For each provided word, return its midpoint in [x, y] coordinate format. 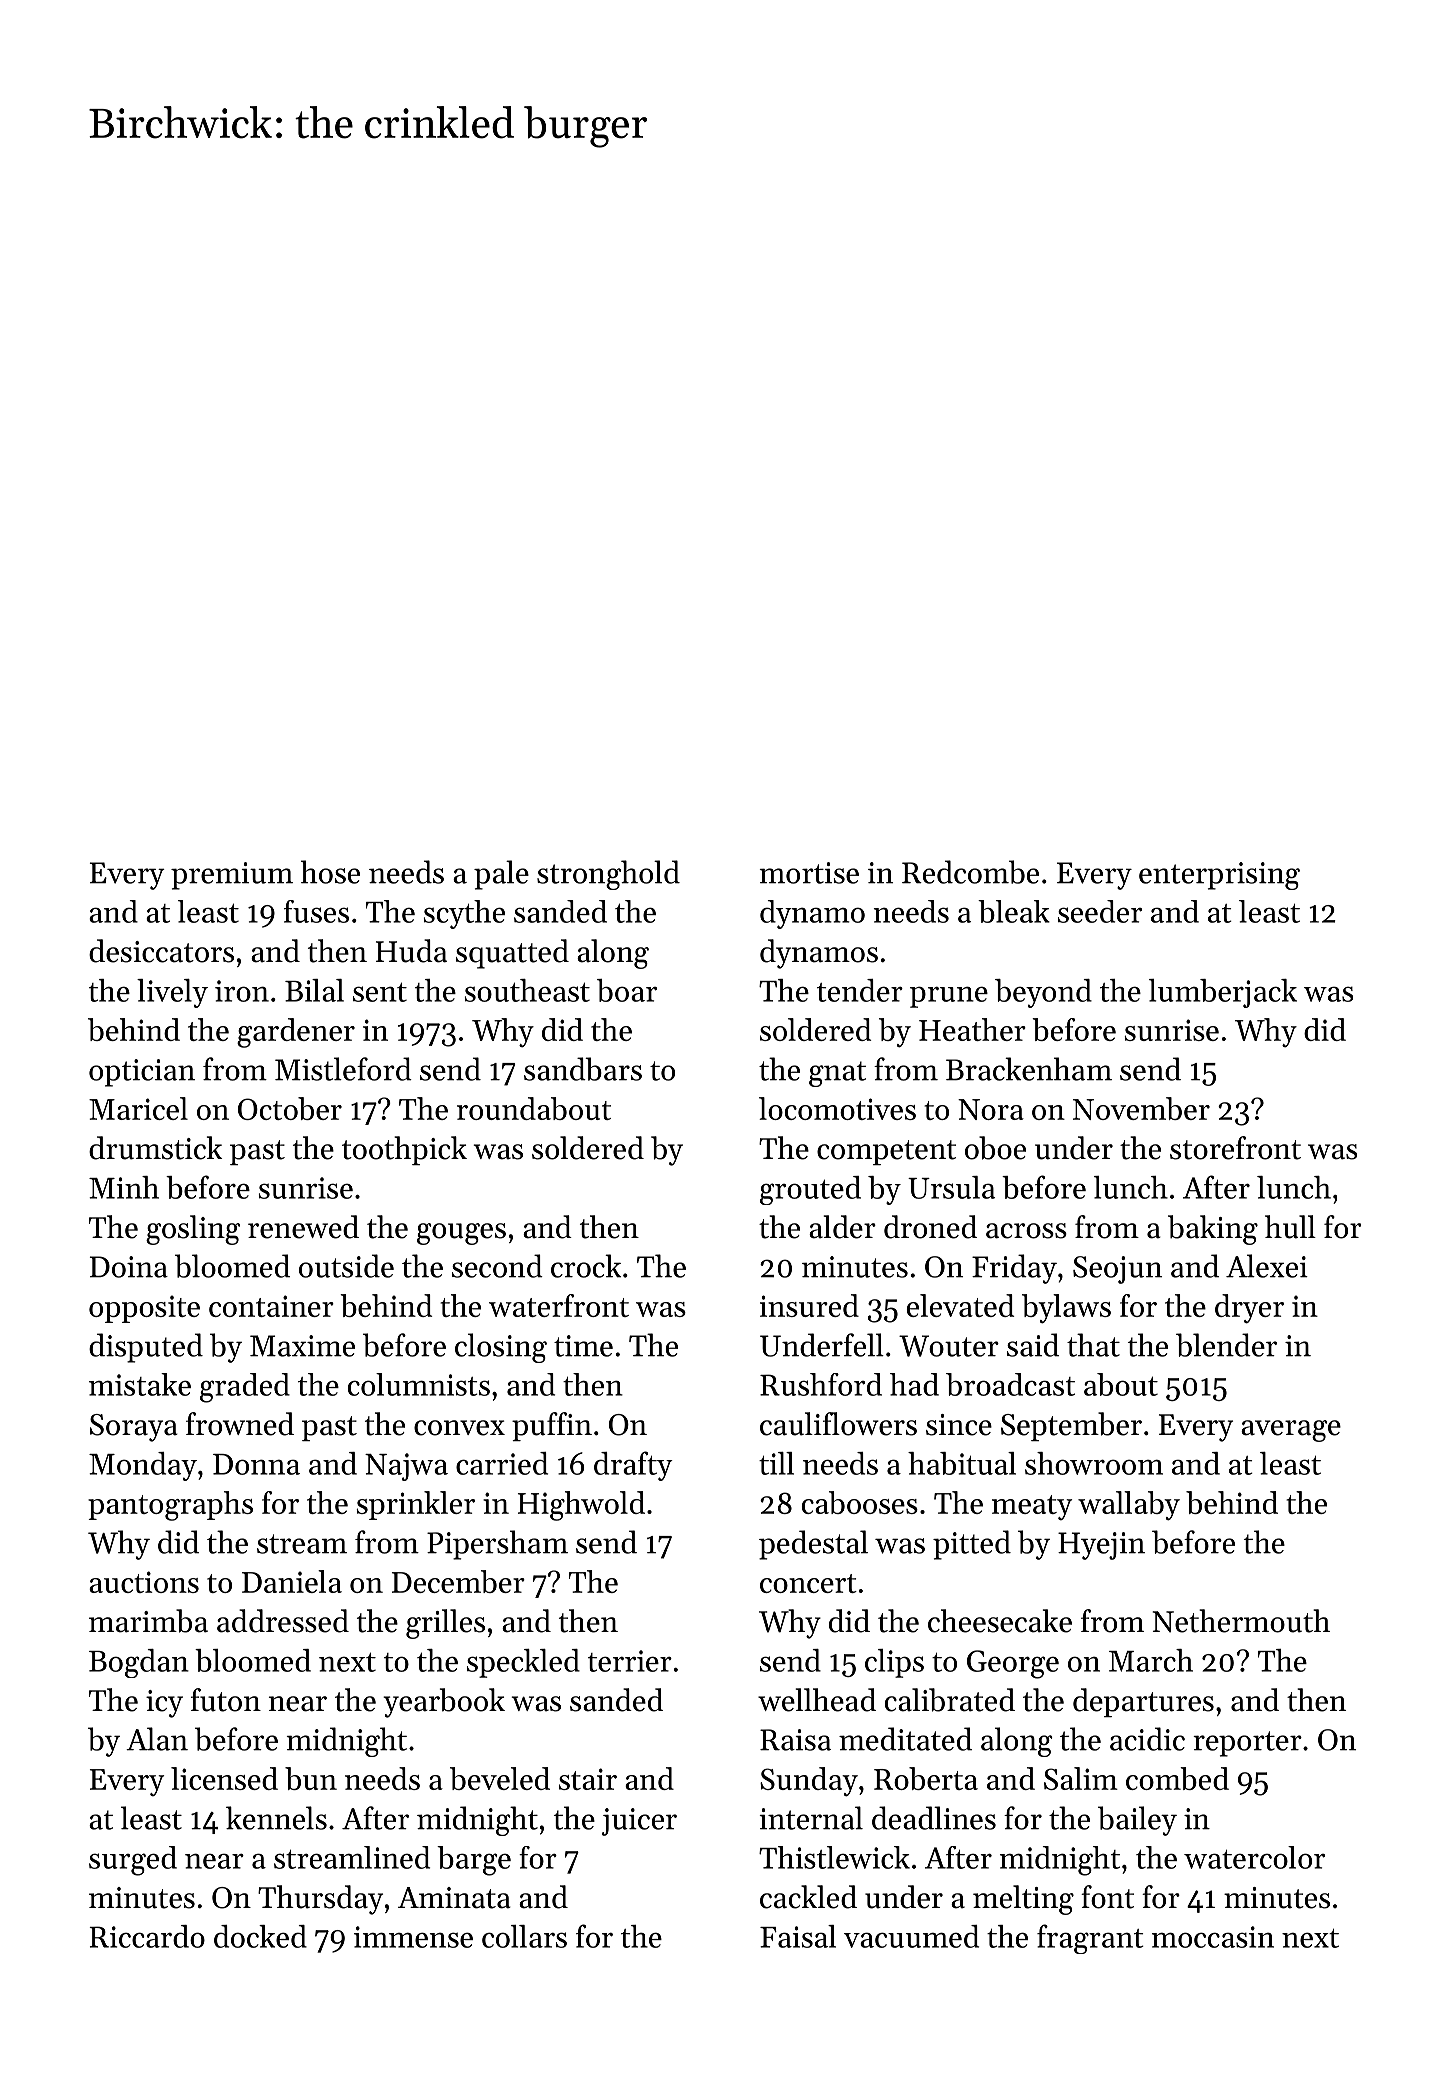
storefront [1235, 1148]
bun [311, 1778]
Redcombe [970, 872]
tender [860, 990]
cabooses [860, 1502]
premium [232, 876]
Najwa [406, 1467]
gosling [193, 1230]
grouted [810, 1190]
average [1291, 1431]
